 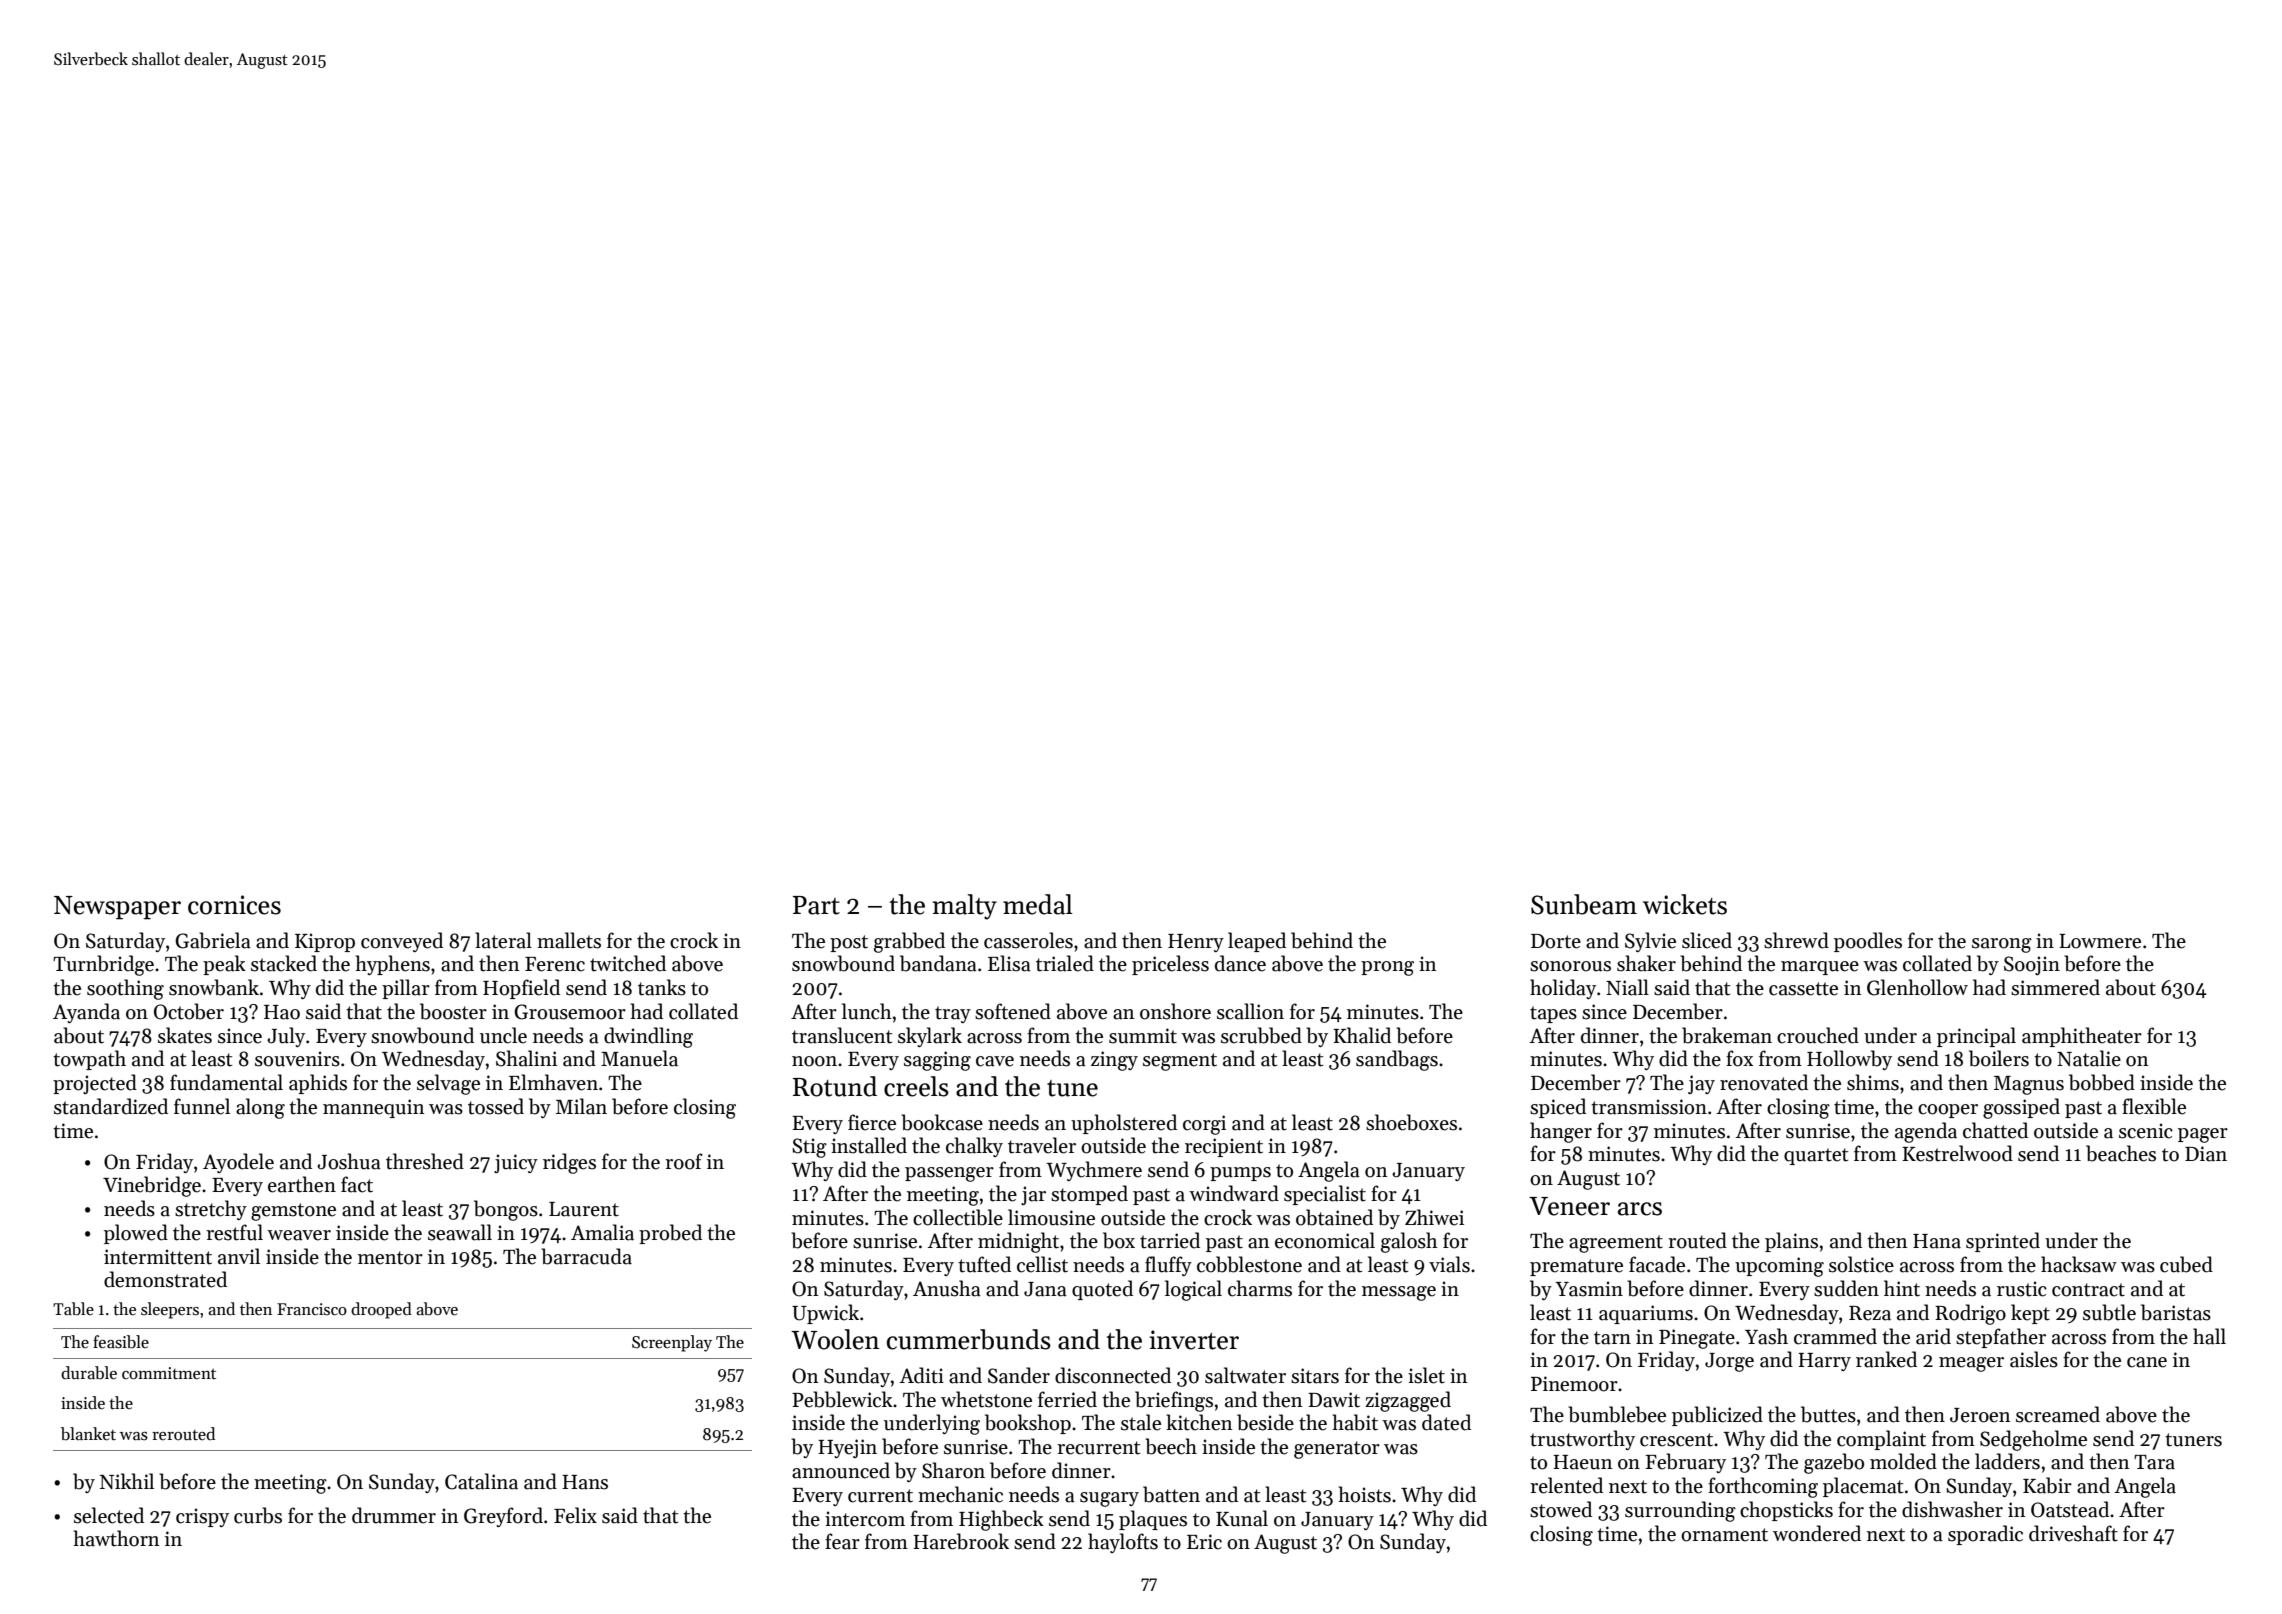 I want to click on durable, so click(x=89, y=1373).
